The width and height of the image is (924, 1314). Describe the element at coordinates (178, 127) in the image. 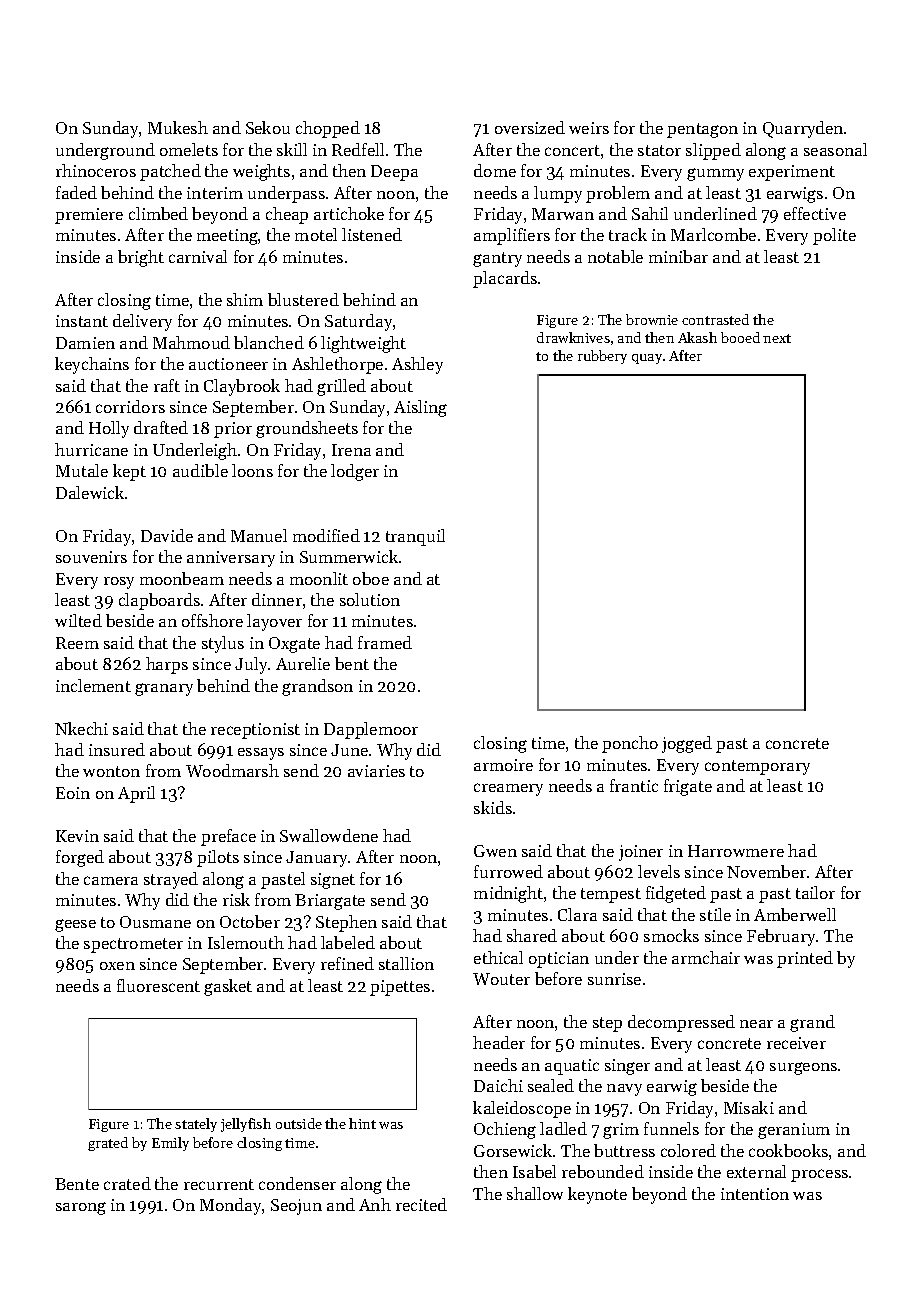

I see `Mukesh` at that location.
